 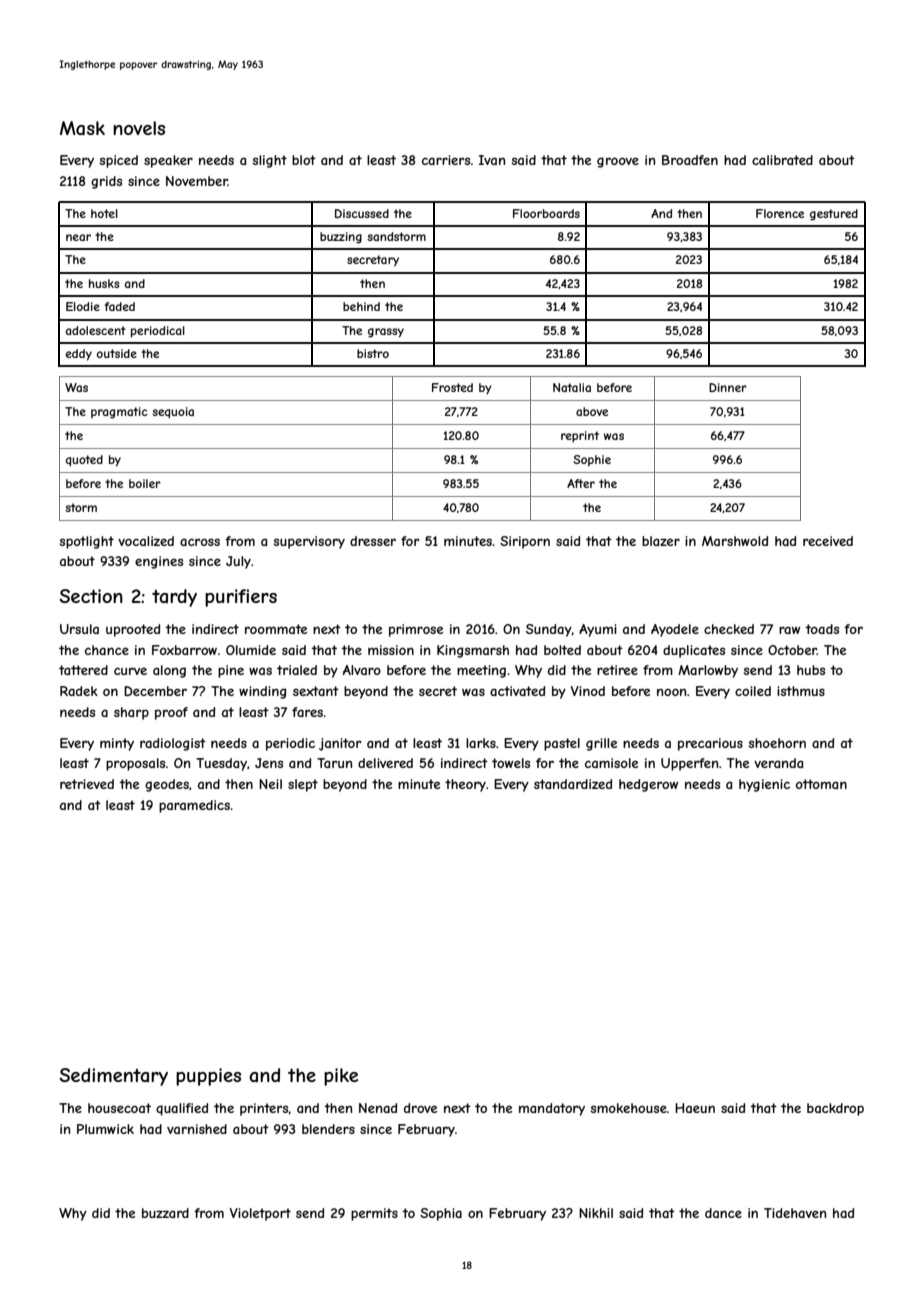 What do you see at coordinates (649, 785) in the screenshot?
I see `hedgerow` at bounding box center [649, 785].
